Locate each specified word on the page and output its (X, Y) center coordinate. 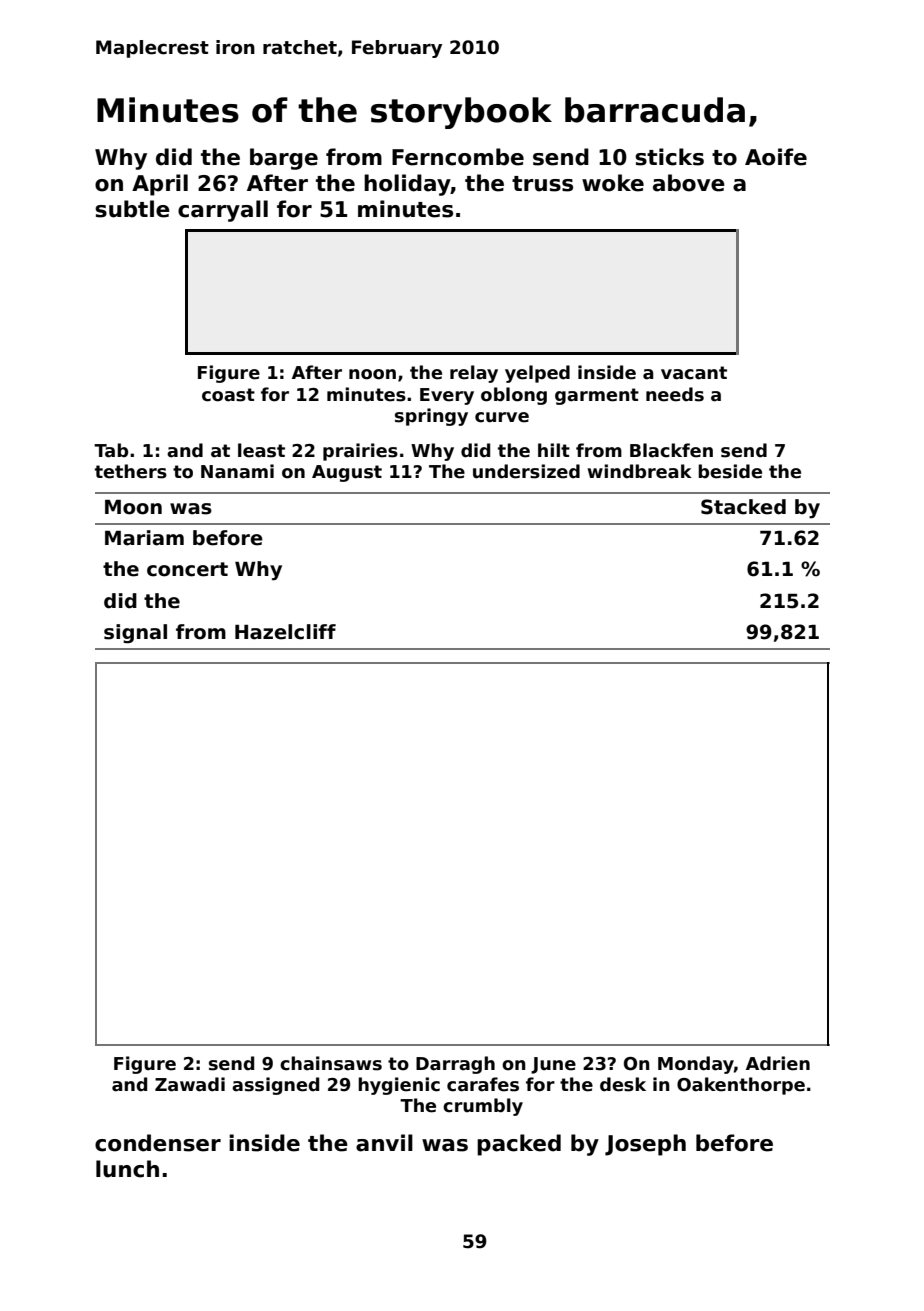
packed (519, 1145)
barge (284, 159)
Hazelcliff (285, 632)
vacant (694, 373)
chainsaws (331, 1063)
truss (542, 184)
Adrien (778, 1063)
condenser (158, 1143)
